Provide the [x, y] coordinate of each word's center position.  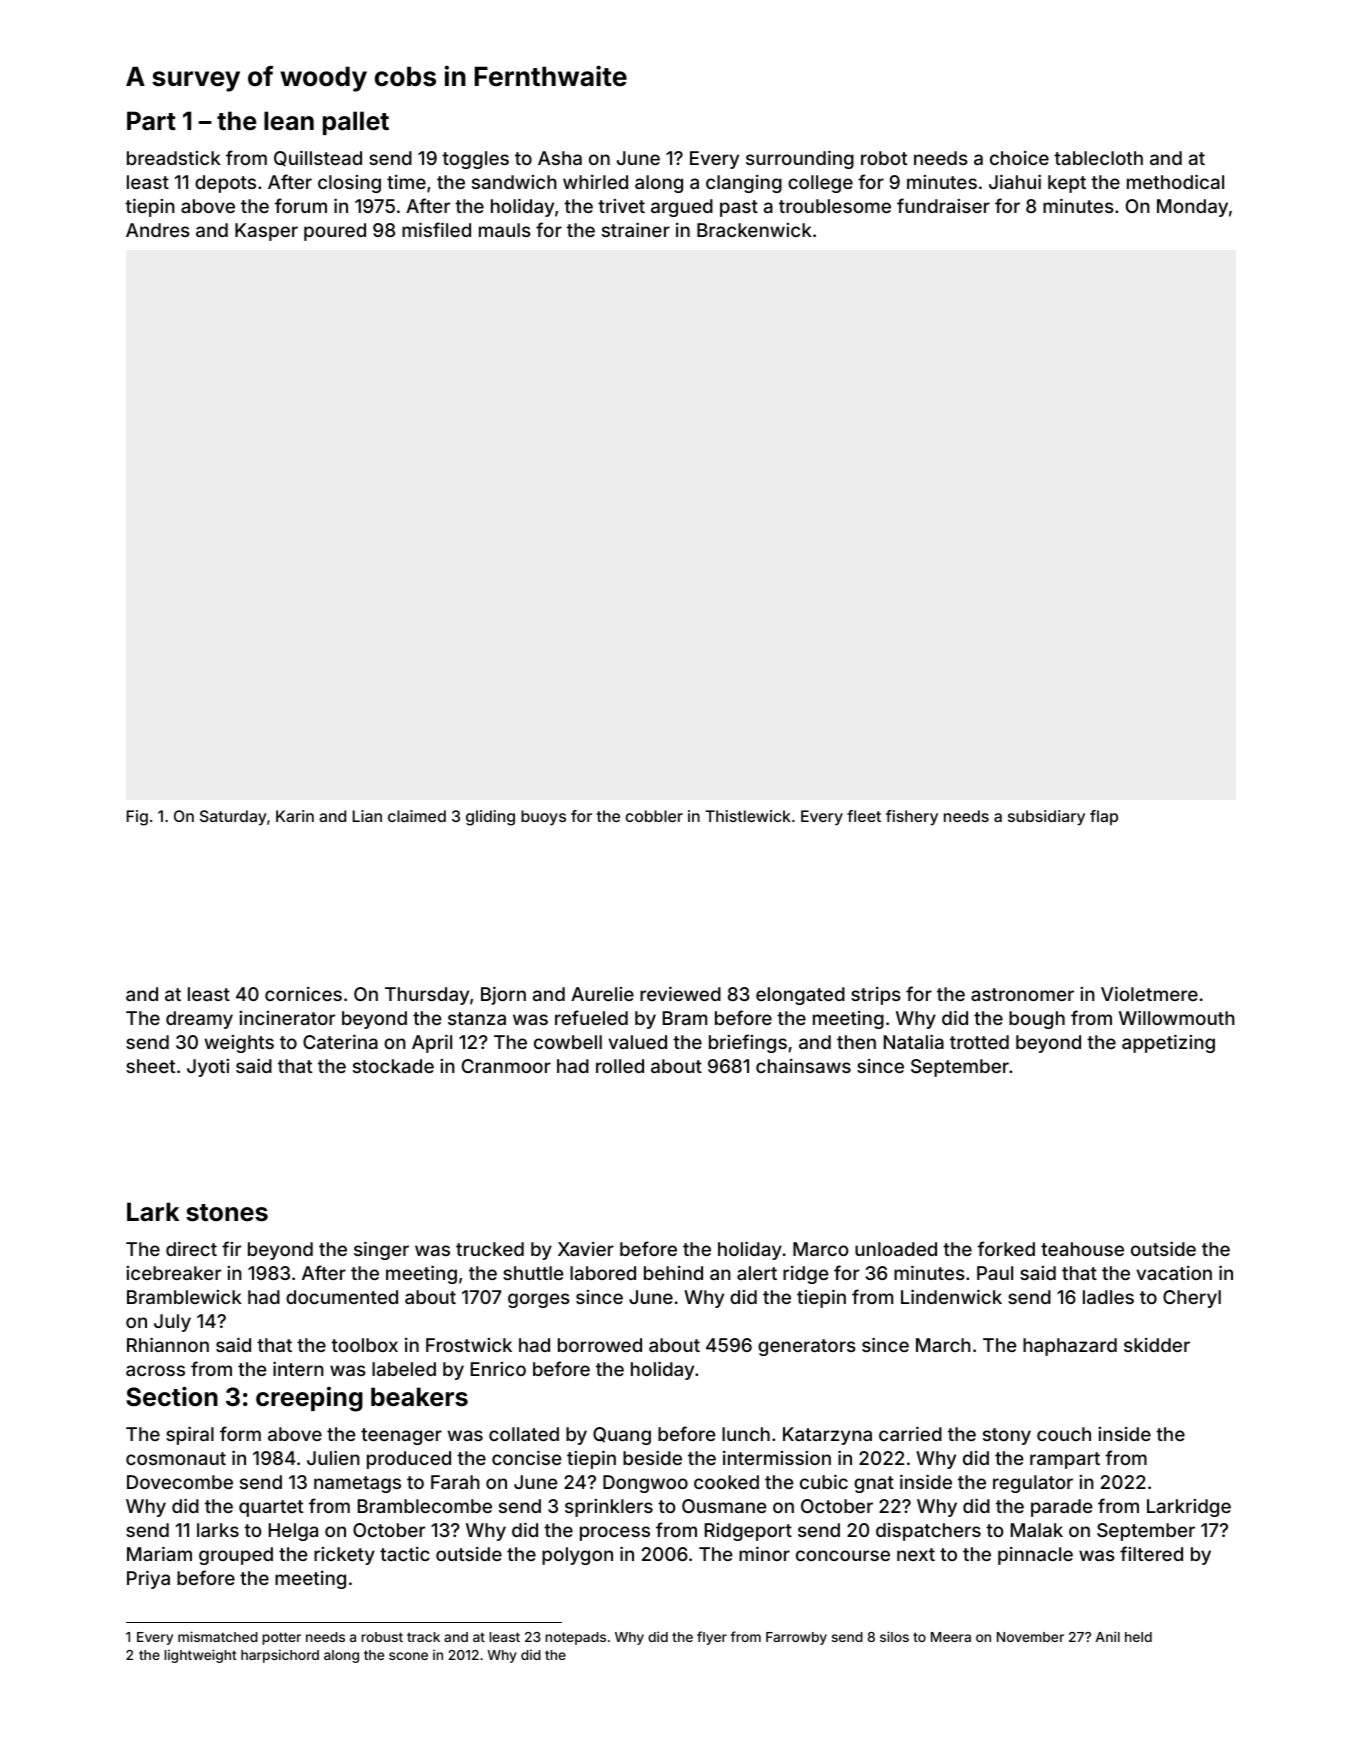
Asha [560, 158]
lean [289, 121]
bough [1037, 1020]
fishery [912, 818]
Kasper [266, 232]
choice [1019, 158]
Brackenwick [754, 230]
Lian [367, 816]
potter [281, 1638]
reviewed [680, 993]
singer [381, 1250]
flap [1104, 817]
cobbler [654, 816]
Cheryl [1192, 1299]
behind [673, 1273]
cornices [303, 994]
